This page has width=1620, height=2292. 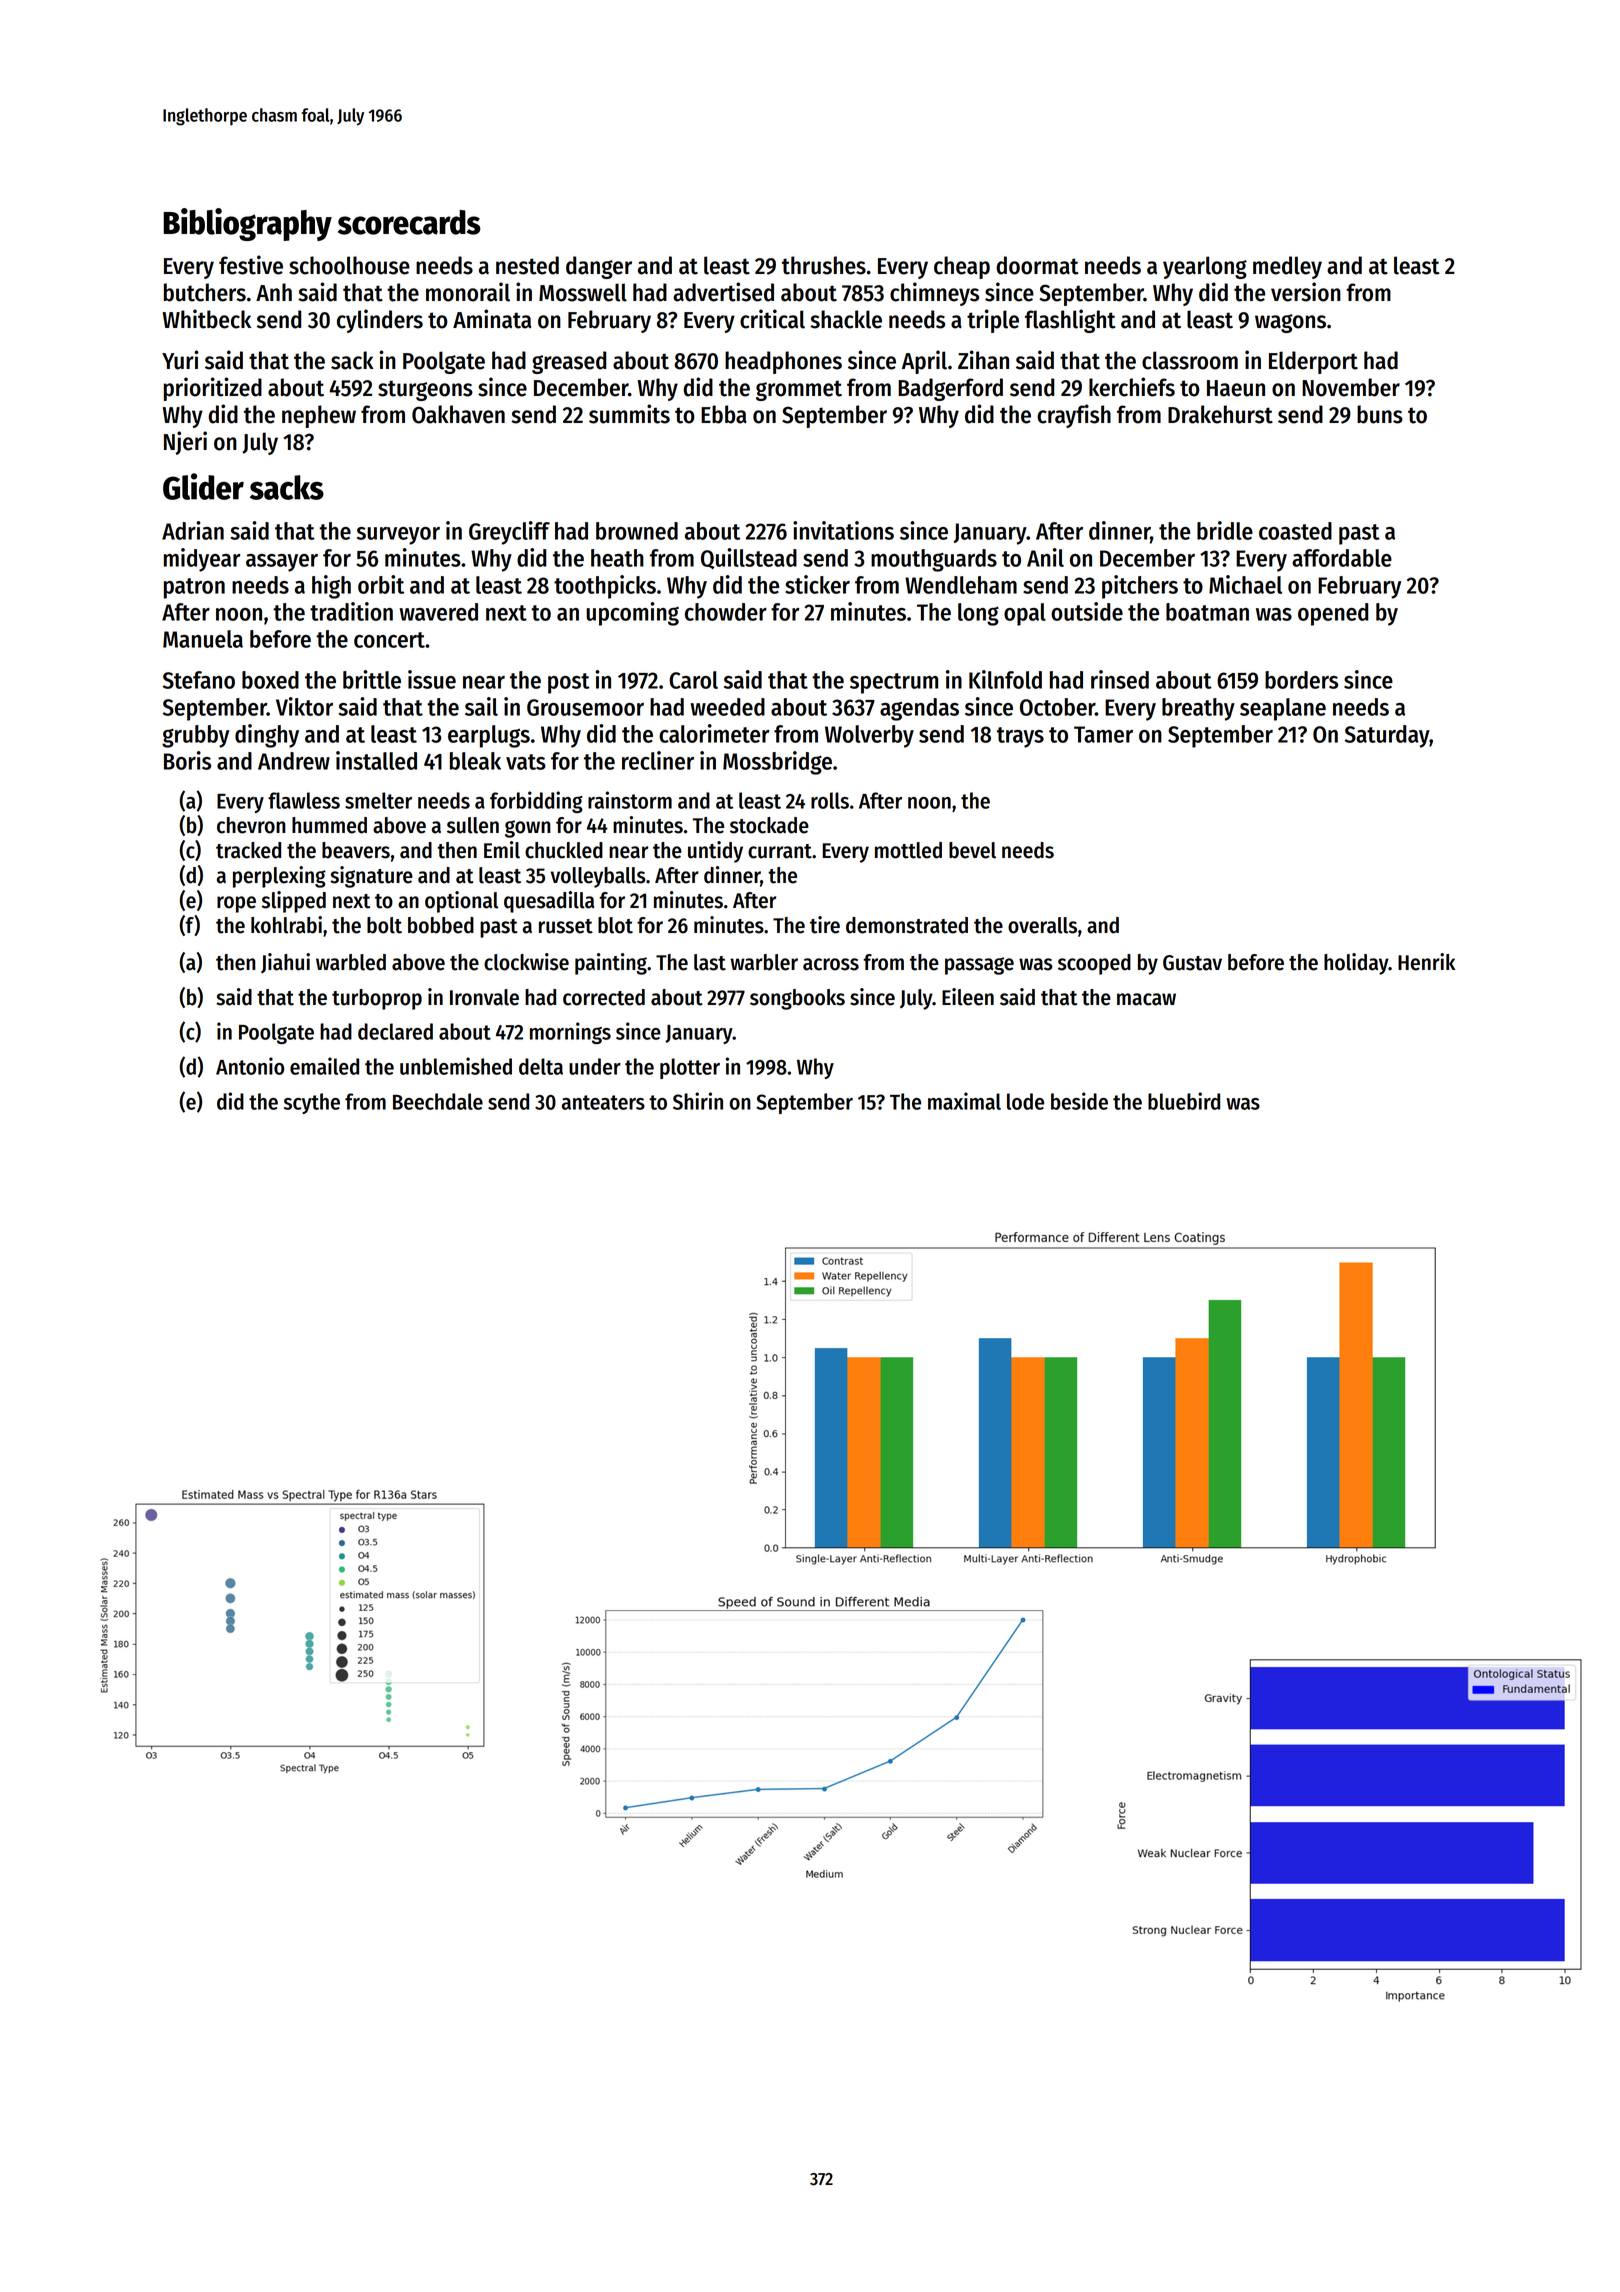 What do you see at coordinates (425, 390) in the page?
I see `sturgeons` at bounding box center [425, 390].
